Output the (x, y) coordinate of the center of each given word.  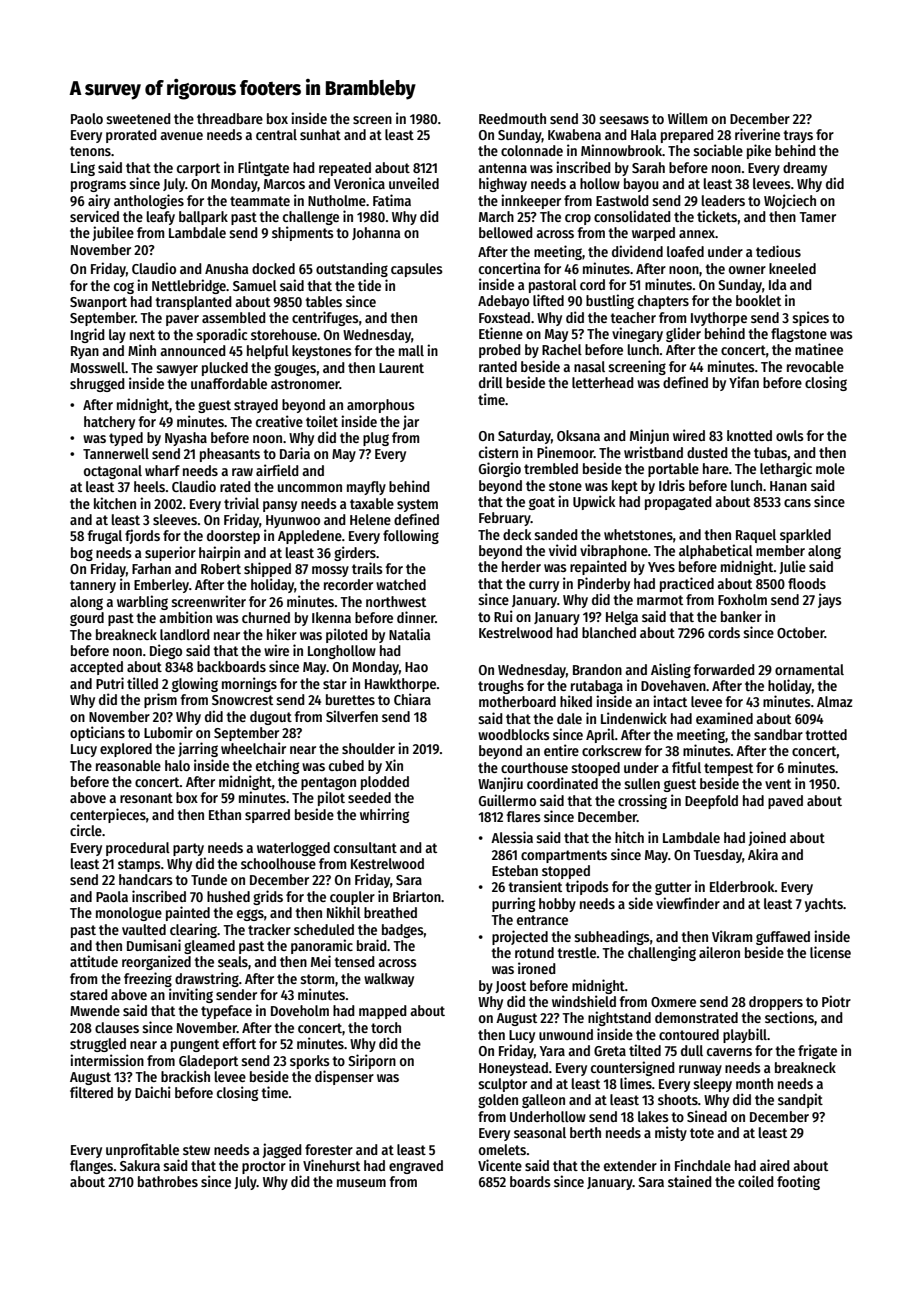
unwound (566, 1034)
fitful (686, 767)
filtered (91, 1092)
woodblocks (514, 734)
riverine (757, 134)
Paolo (87, 118)
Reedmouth (512, 118)
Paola (112, 896)
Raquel (756, 536)
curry (544, 586)
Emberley (161, 586)
